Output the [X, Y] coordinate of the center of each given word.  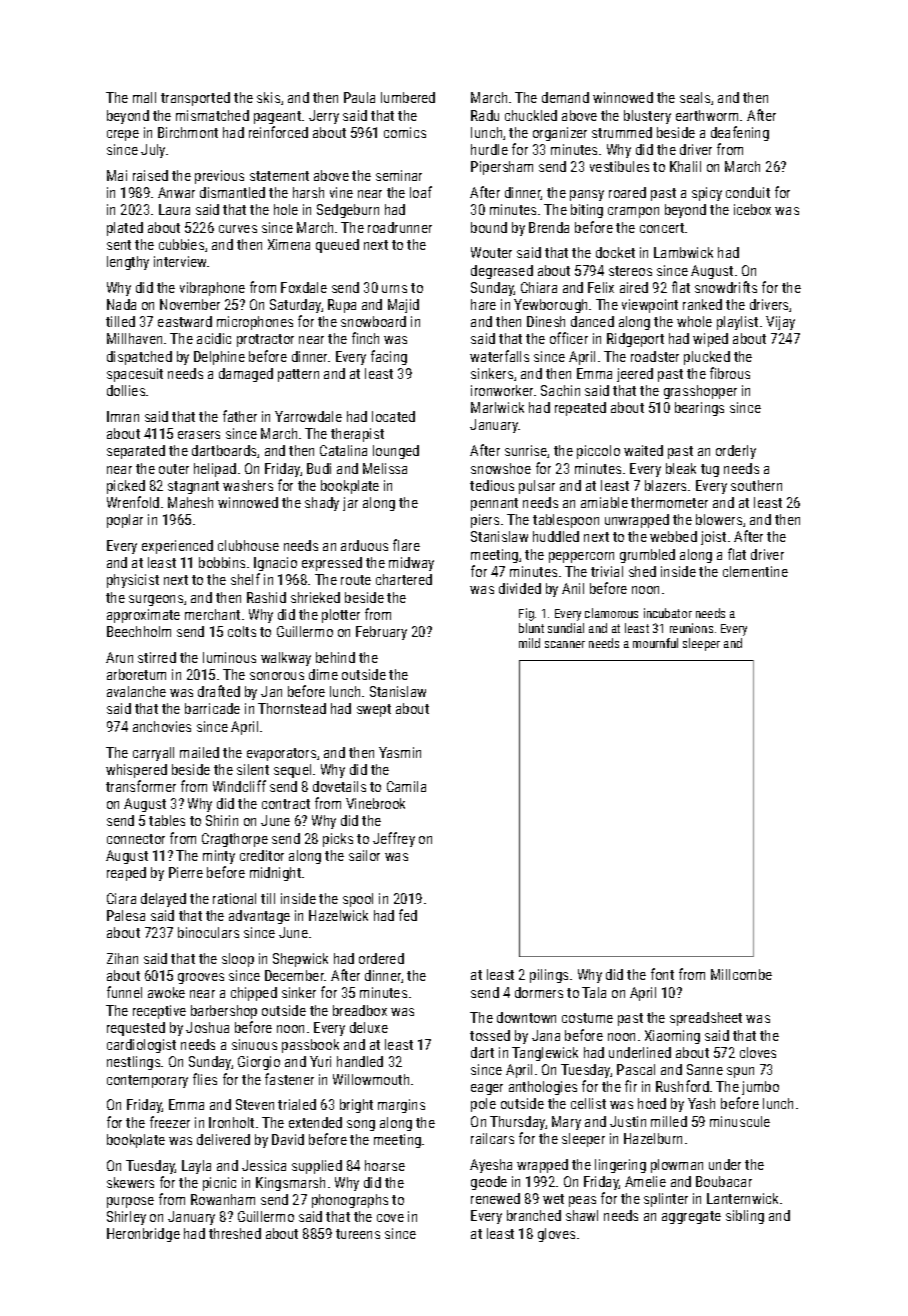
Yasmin [400, 752]
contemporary [147, 1081]
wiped [710, 340]
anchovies [162, 726]
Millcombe [741, 974]
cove [390, 1218]
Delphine [219, 358]
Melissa [385, 468]
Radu [485, 115]
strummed [622, 132]
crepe [123, 135]
